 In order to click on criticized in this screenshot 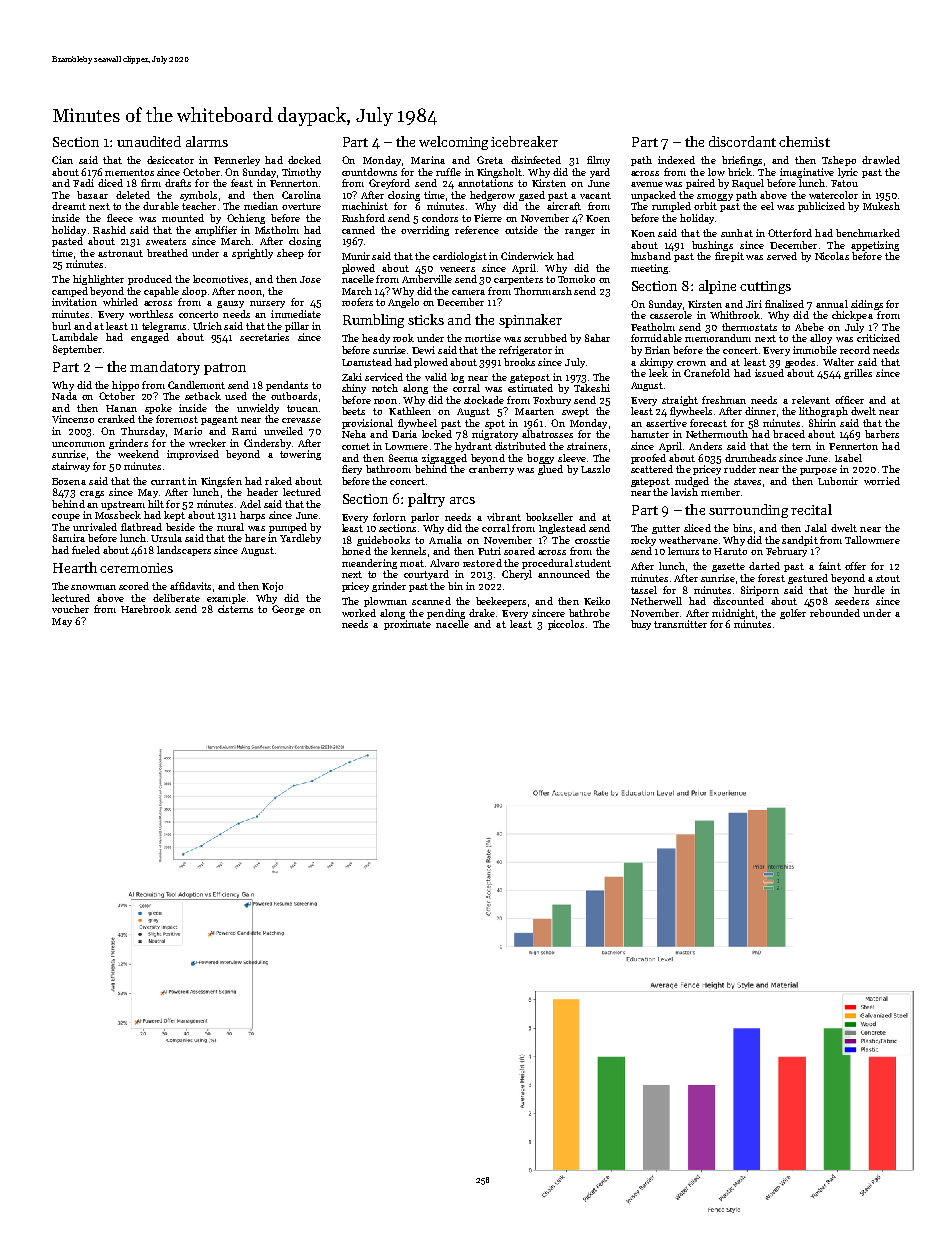, I will do `click(878, 338)`.
